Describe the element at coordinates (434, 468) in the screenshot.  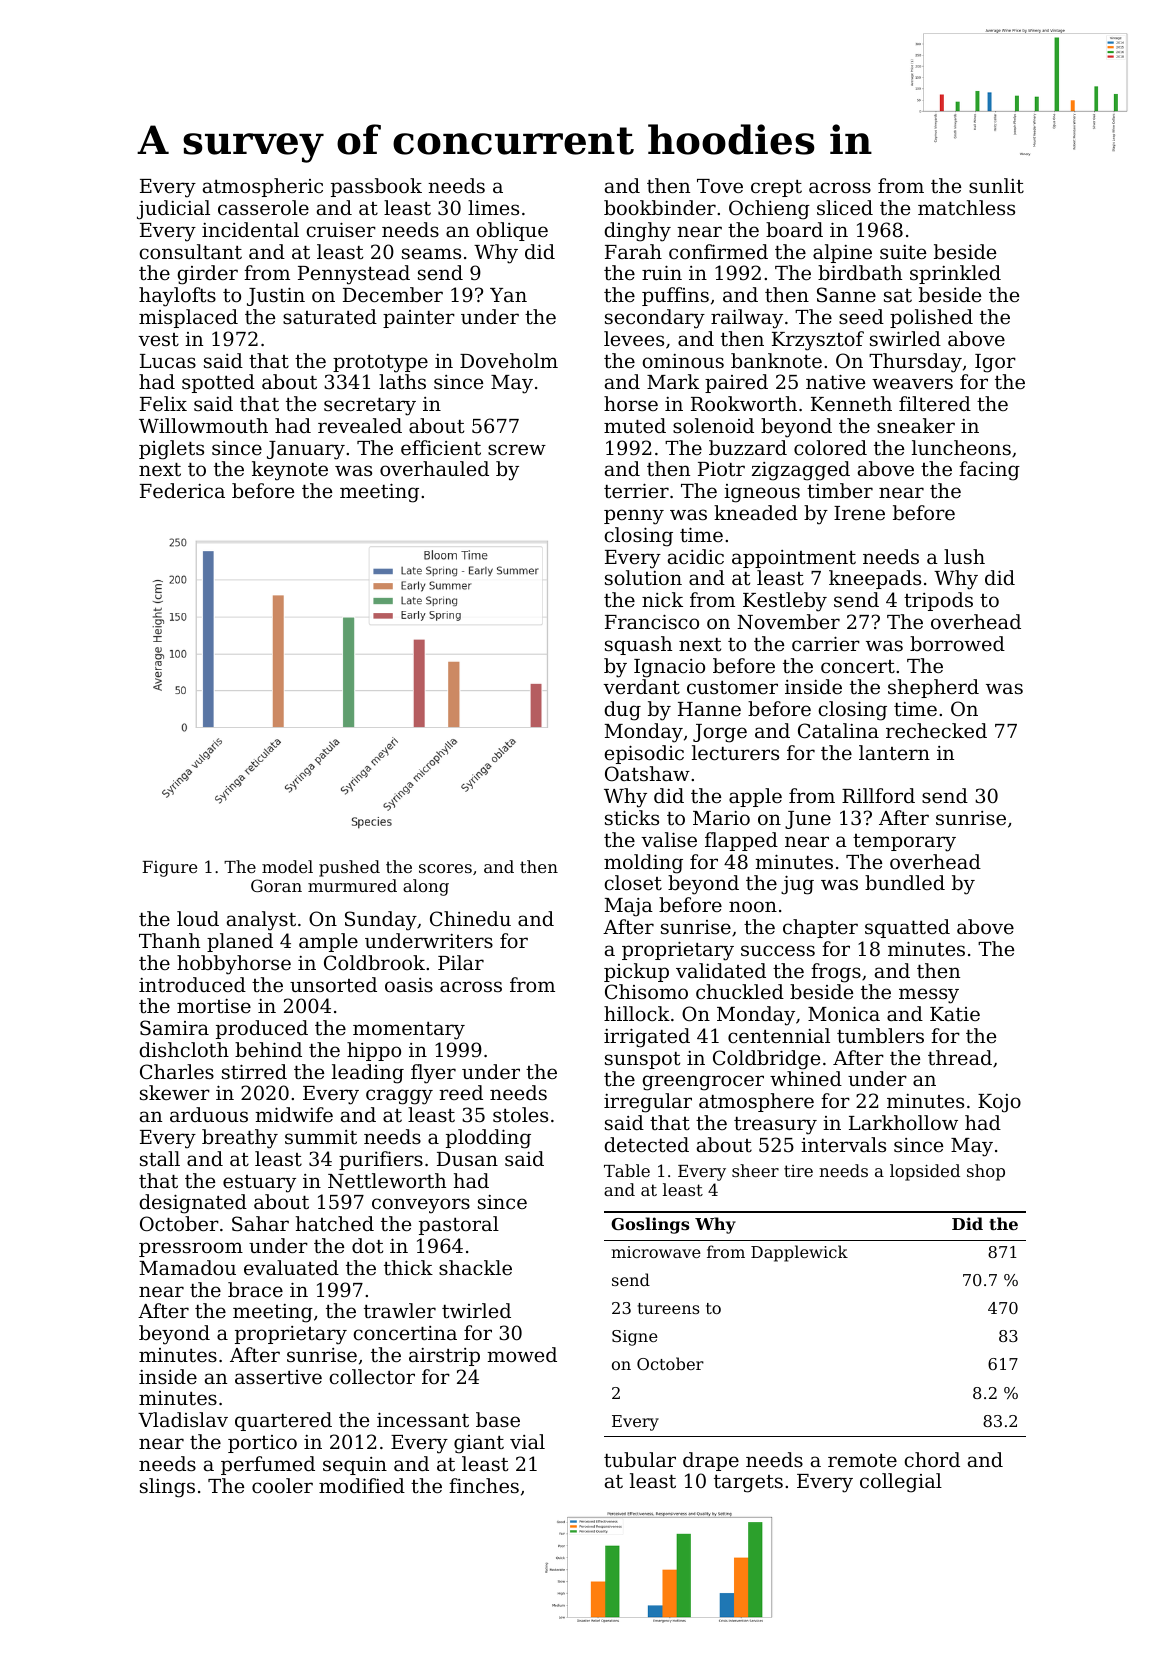
I see `overhauled` at that location.
